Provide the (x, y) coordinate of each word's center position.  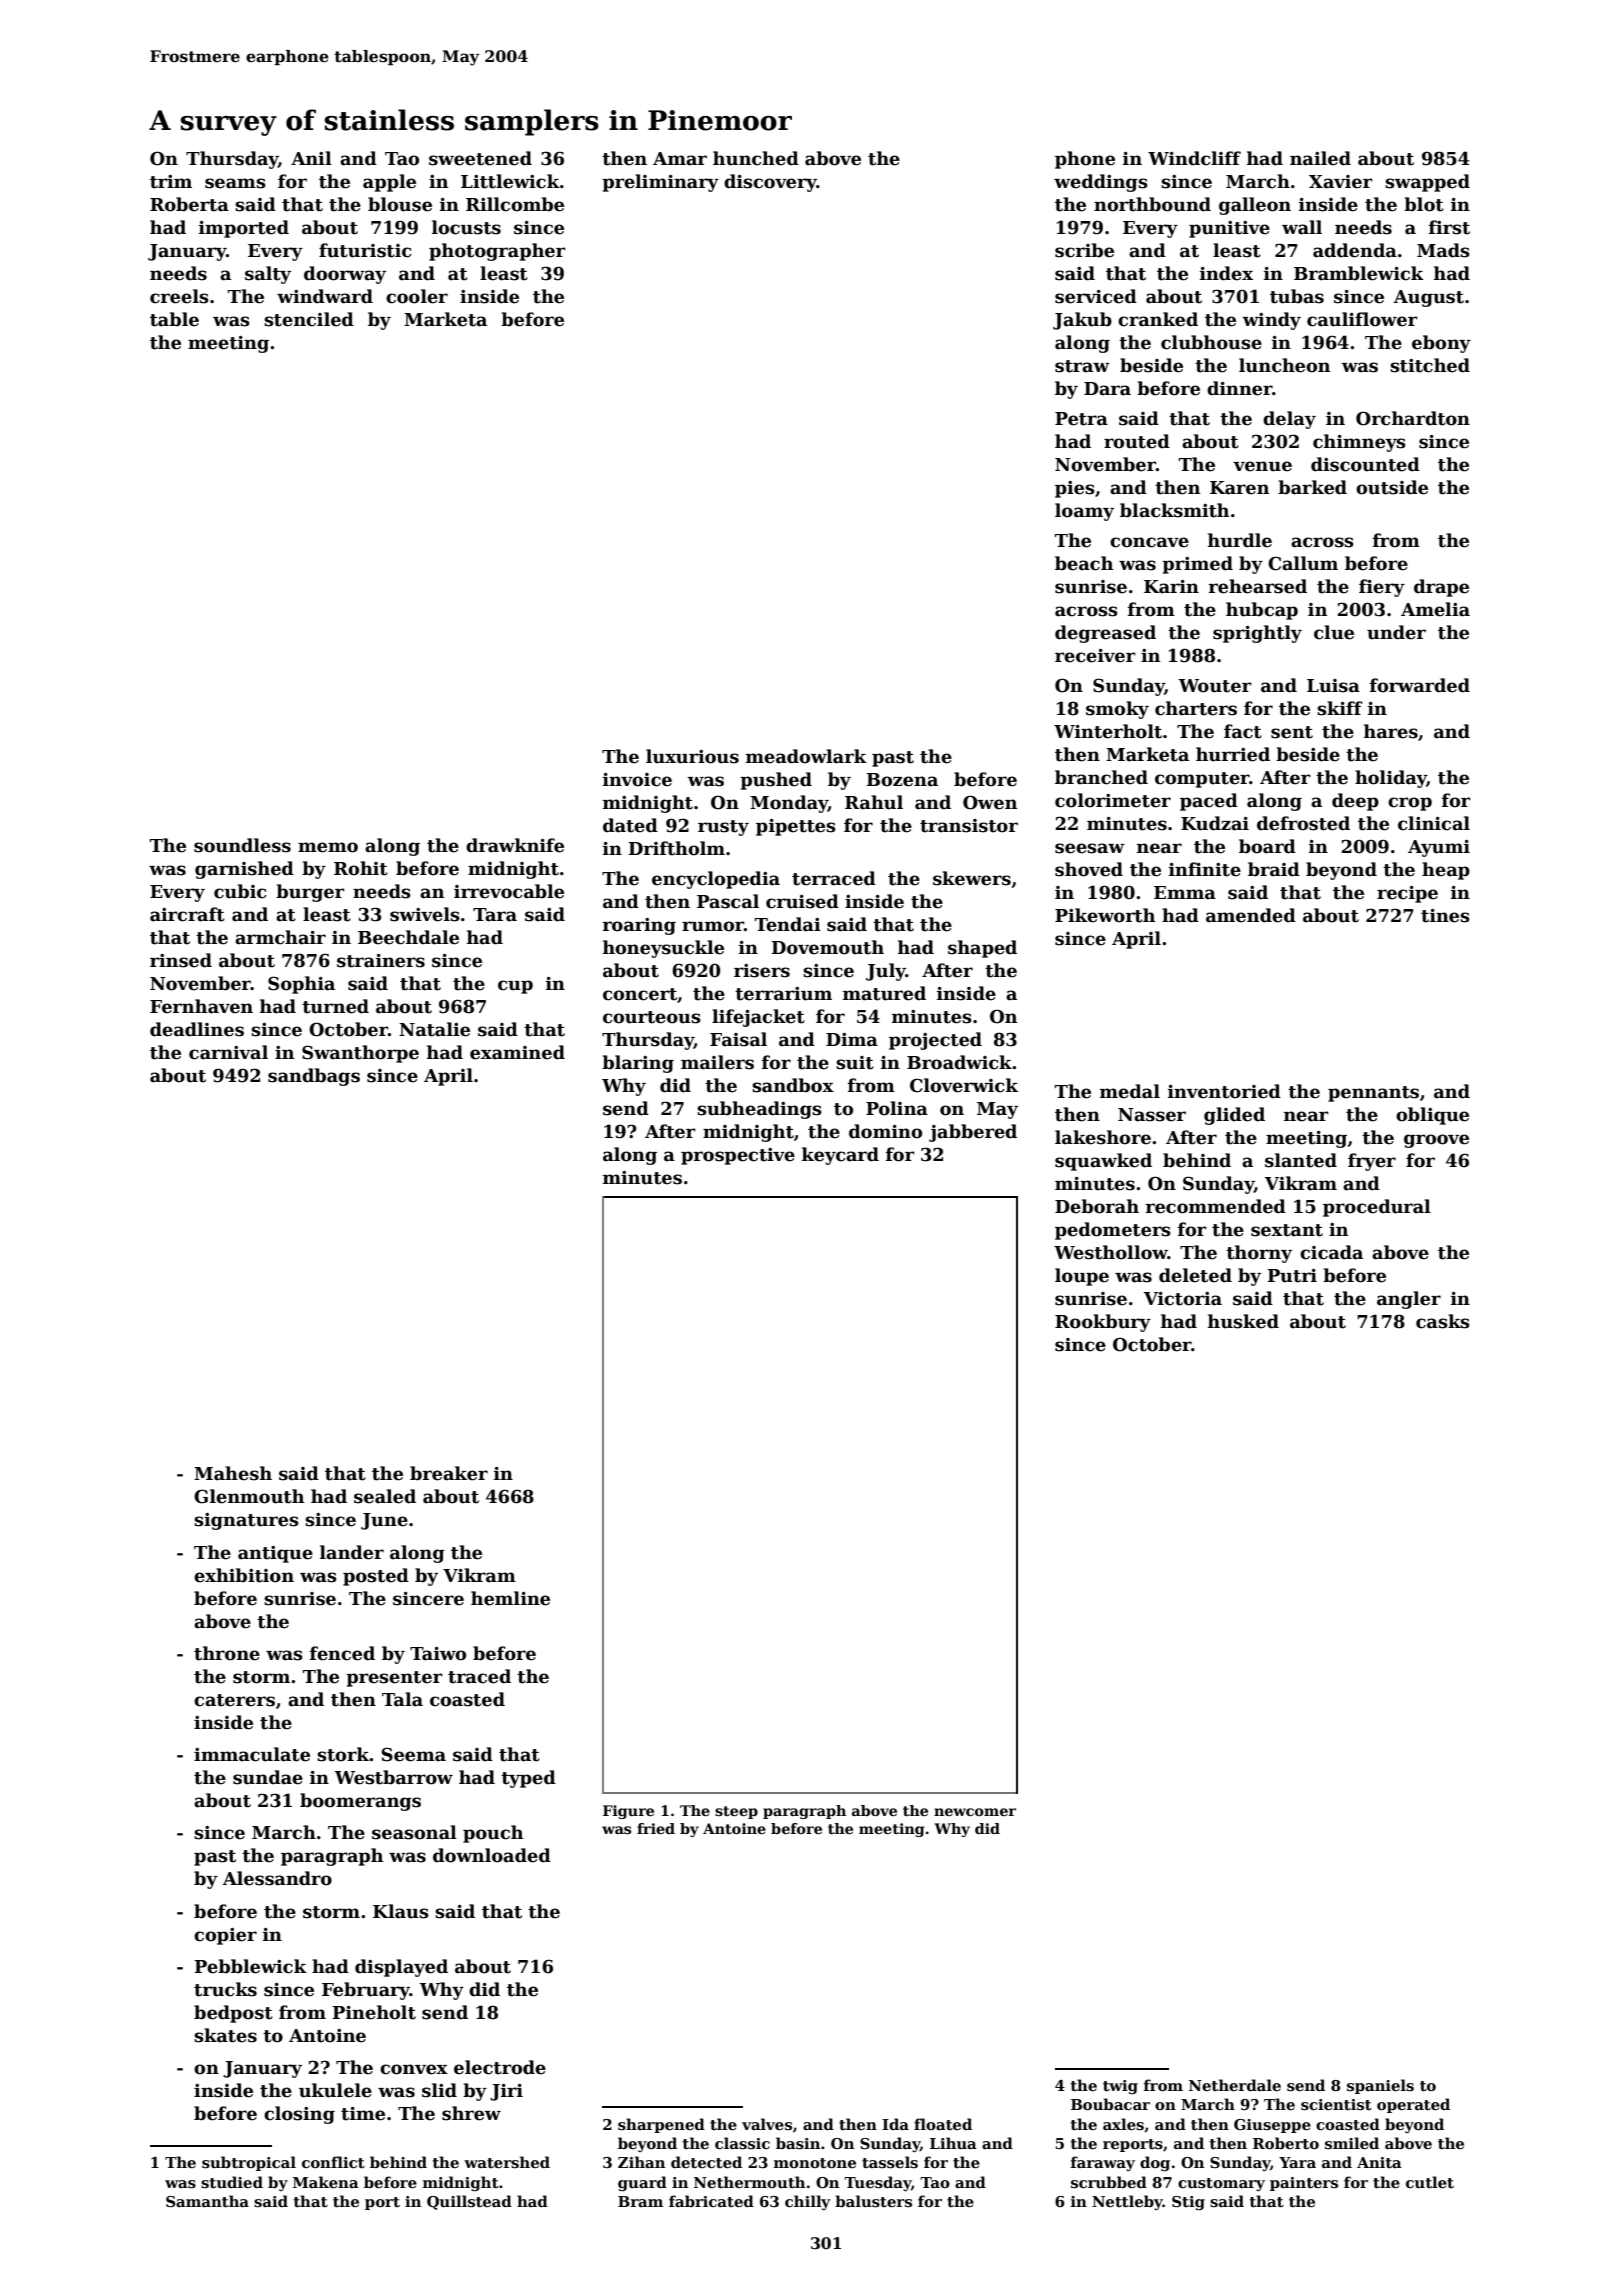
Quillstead (469, 2202)
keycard (840, 1156)
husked (1243, 1321)
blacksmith (1174, 510)
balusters (873, 2201)
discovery (770, 183)
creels (179, 296)
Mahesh (233, 1473)
